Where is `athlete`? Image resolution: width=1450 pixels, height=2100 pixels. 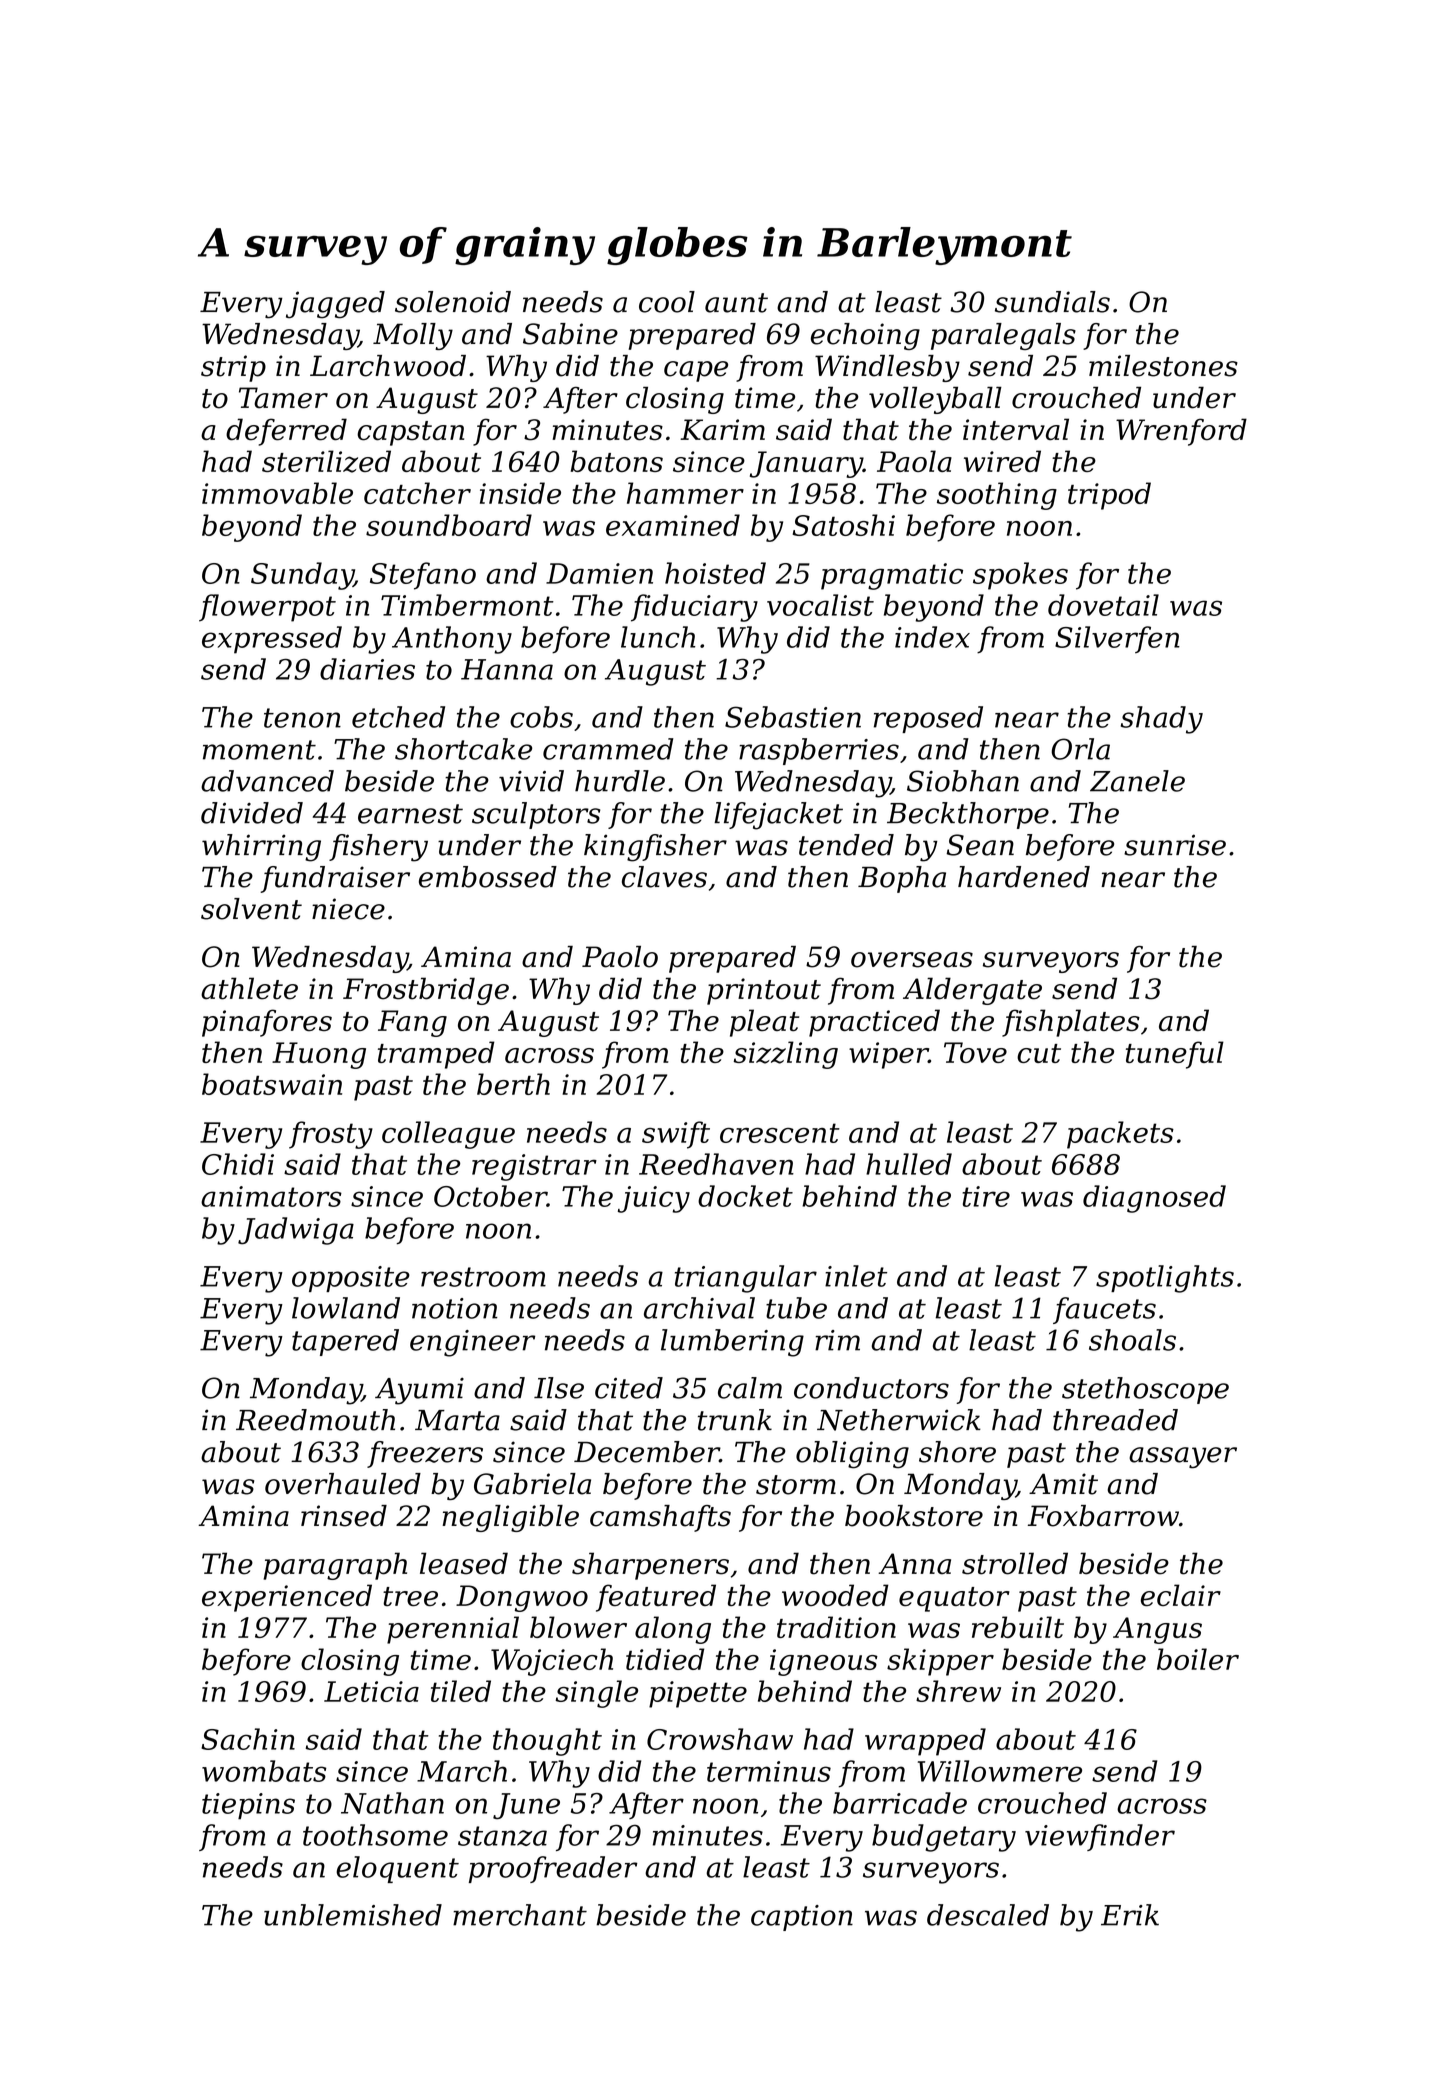
athlete is located at coordinates (249, 988).
